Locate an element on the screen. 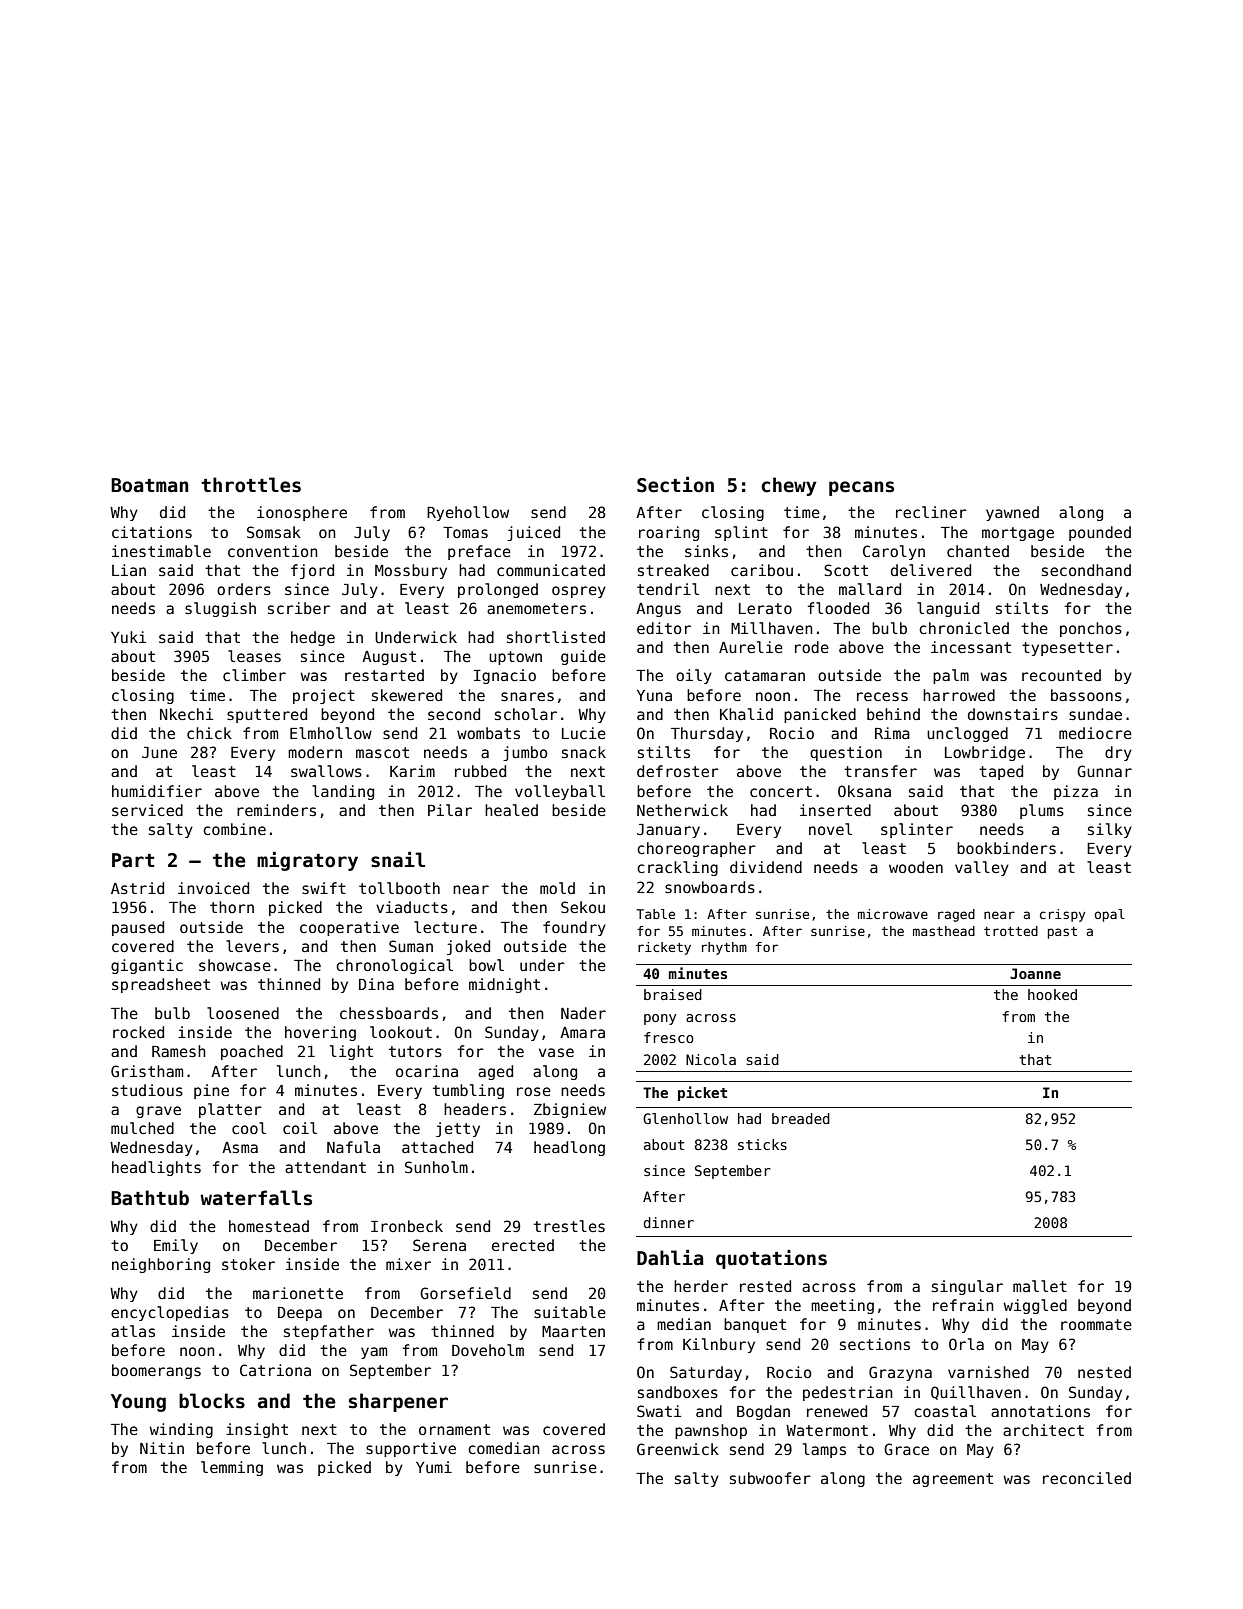  hooked is located at coordinates (1052, 994).
